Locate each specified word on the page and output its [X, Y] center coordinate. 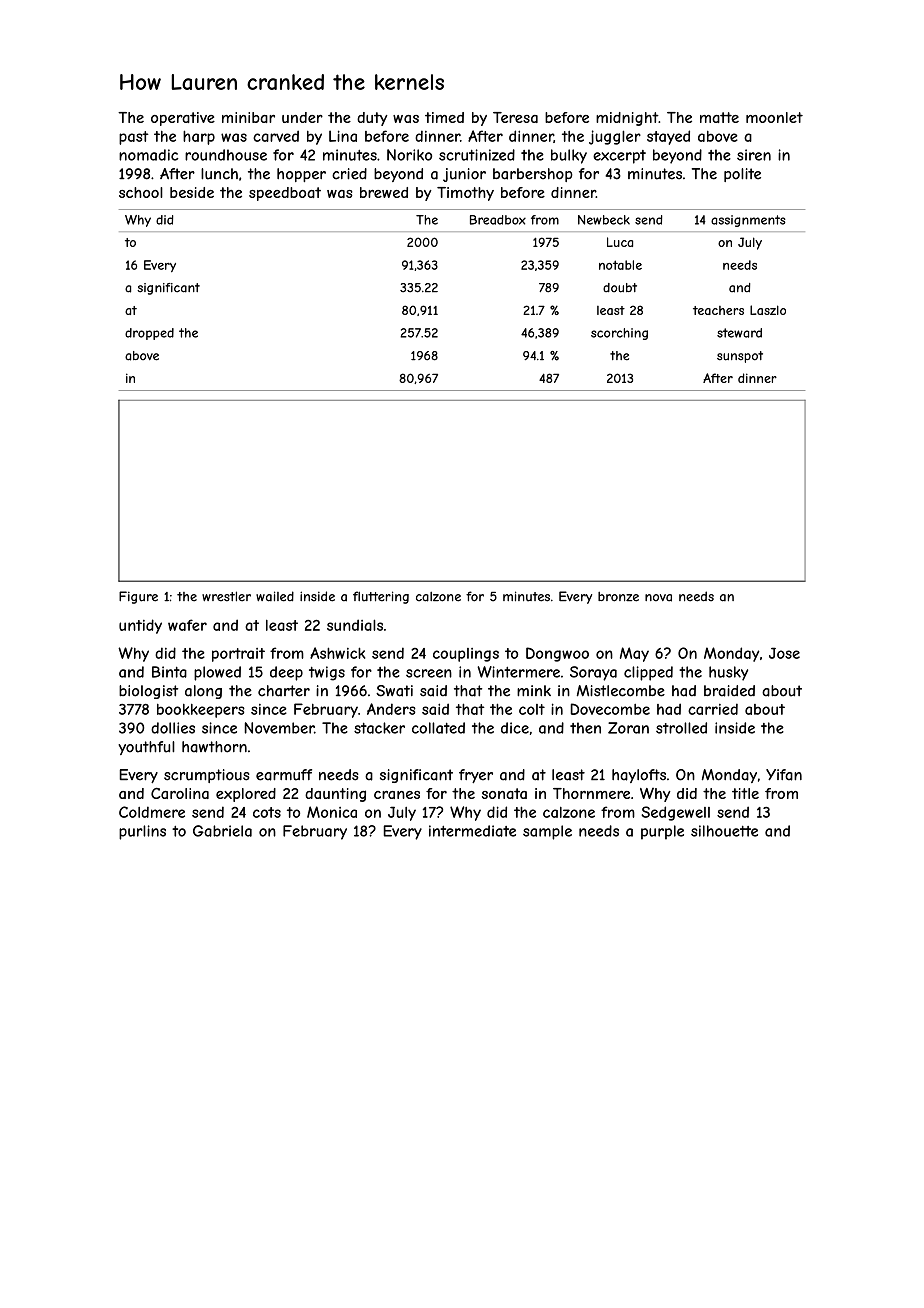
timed [444, 117]
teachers [718, 310]
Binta [169, 672]
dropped [149, 334]
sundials [355, 625]
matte [719, 117]
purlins [142, 832]
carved [276, 136]
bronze [618, 597]
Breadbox [498, 220]
